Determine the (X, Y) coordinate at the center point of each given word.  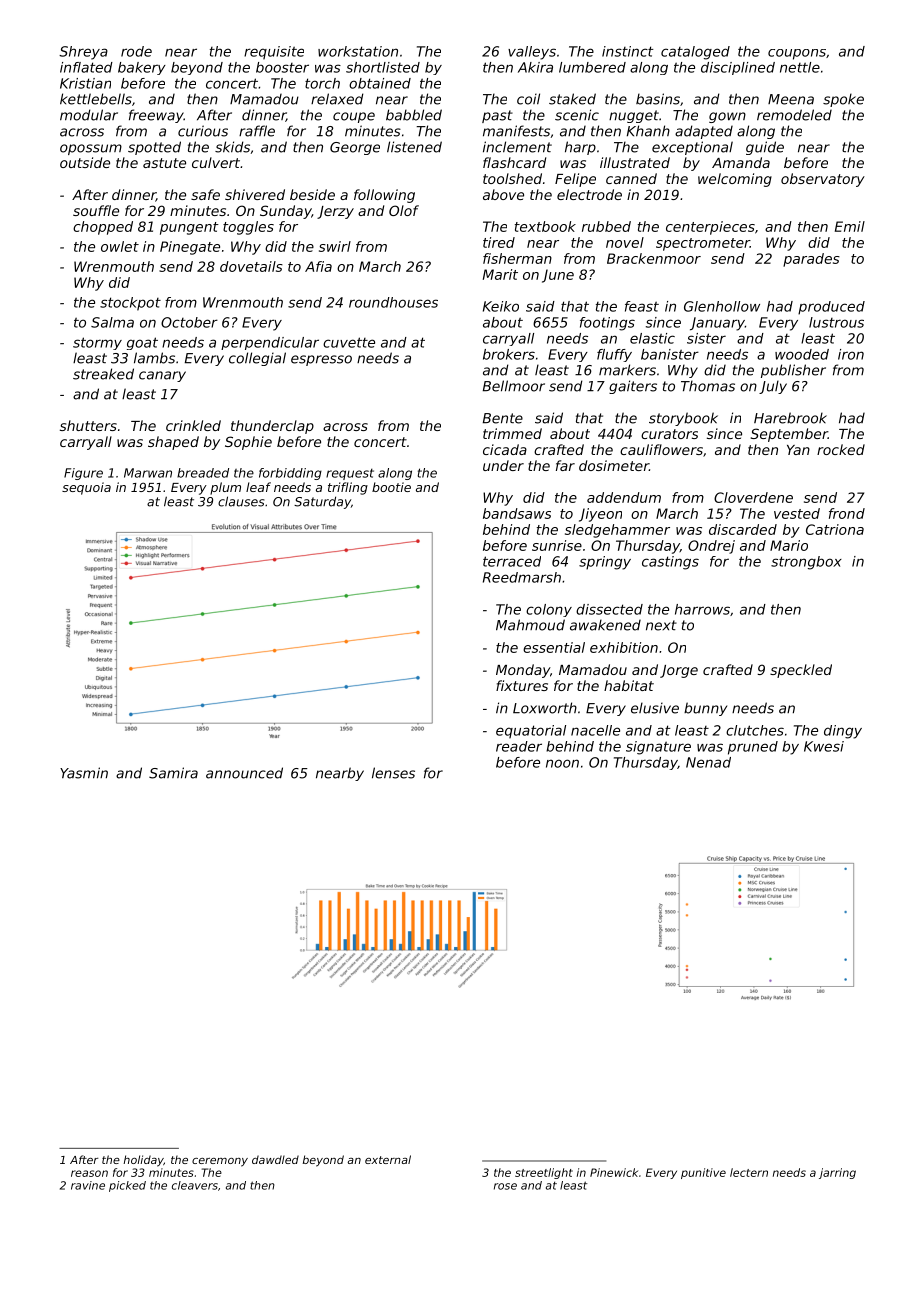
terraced (512, 561)
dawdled (275, 1159)
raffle (257, 131)
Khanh (648, 131)
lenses (393, 773)
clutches (755, 730)
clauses (241, 501)
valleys (532, 53)
